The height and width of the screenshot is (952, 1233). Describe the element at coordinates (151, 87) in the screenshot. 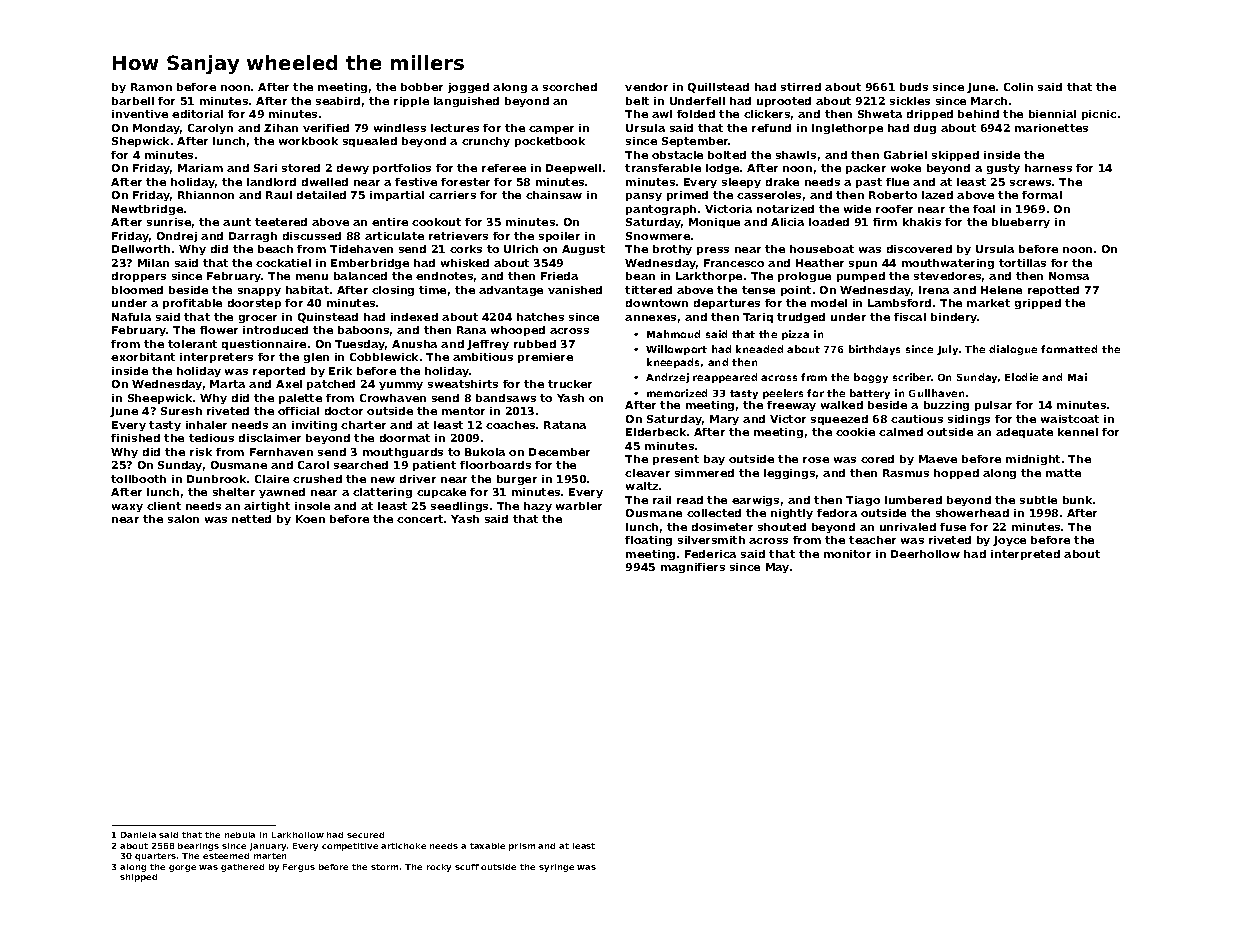

I see `Ramon` at that location.
